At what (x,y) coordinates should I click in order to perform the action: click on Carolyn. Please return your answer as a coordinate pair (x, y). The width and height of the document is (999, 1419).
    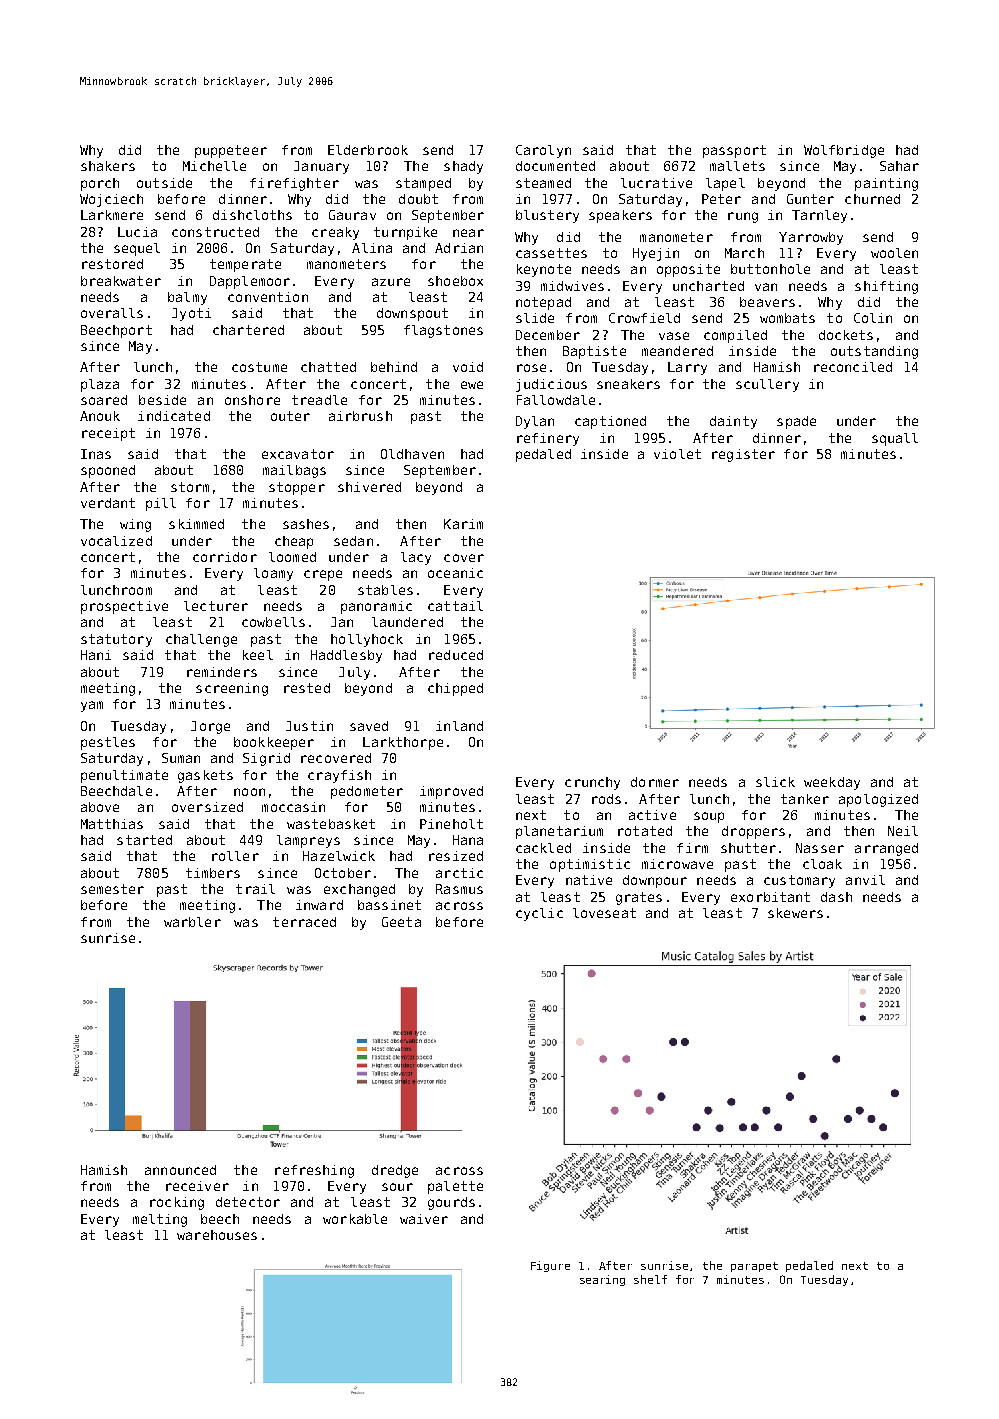
    Looking at the image, I should click on (543, 151).
